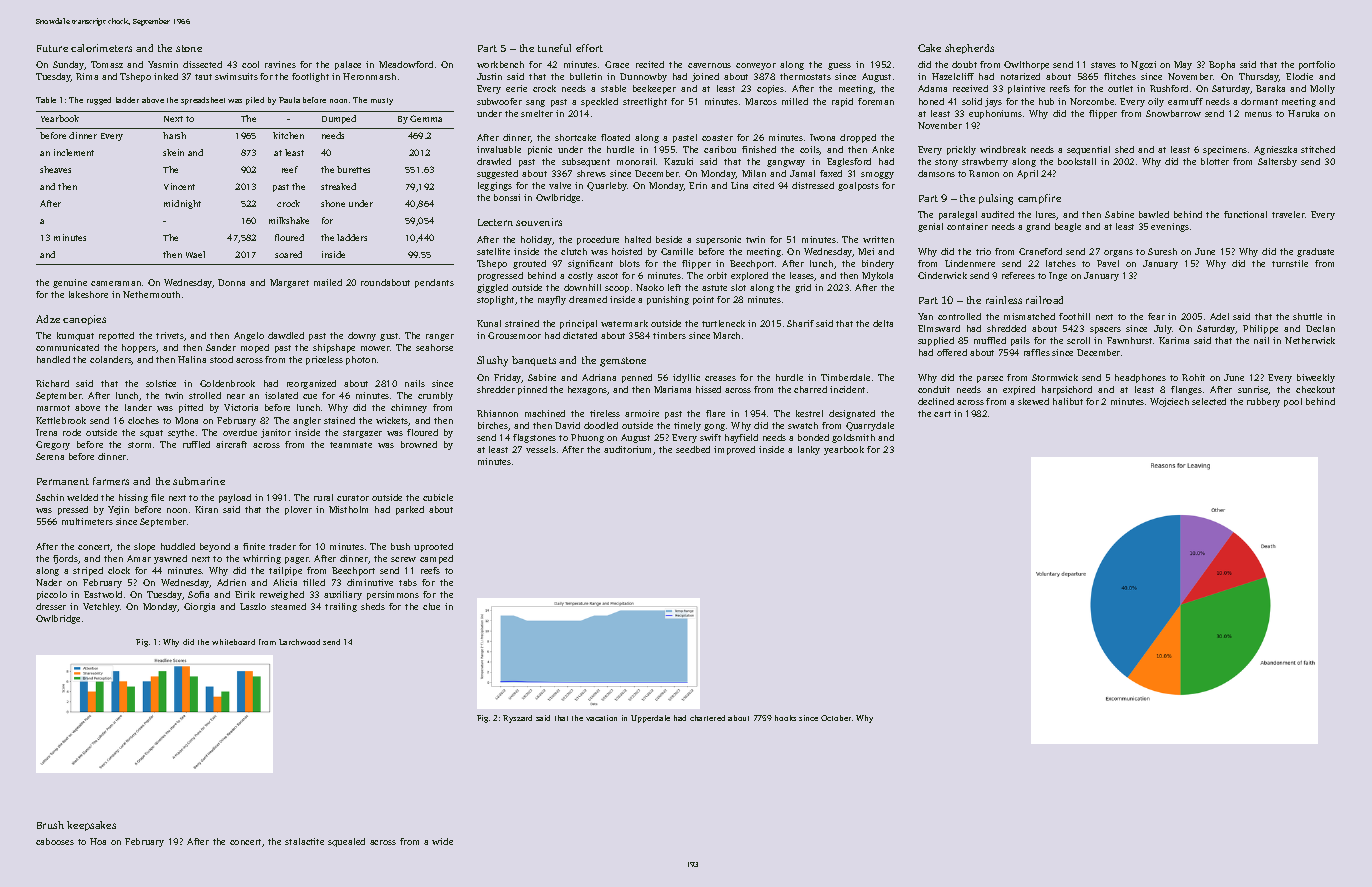  Describe the element at coordinates (1315, 252) in the document. I see `graduate` at that location.
